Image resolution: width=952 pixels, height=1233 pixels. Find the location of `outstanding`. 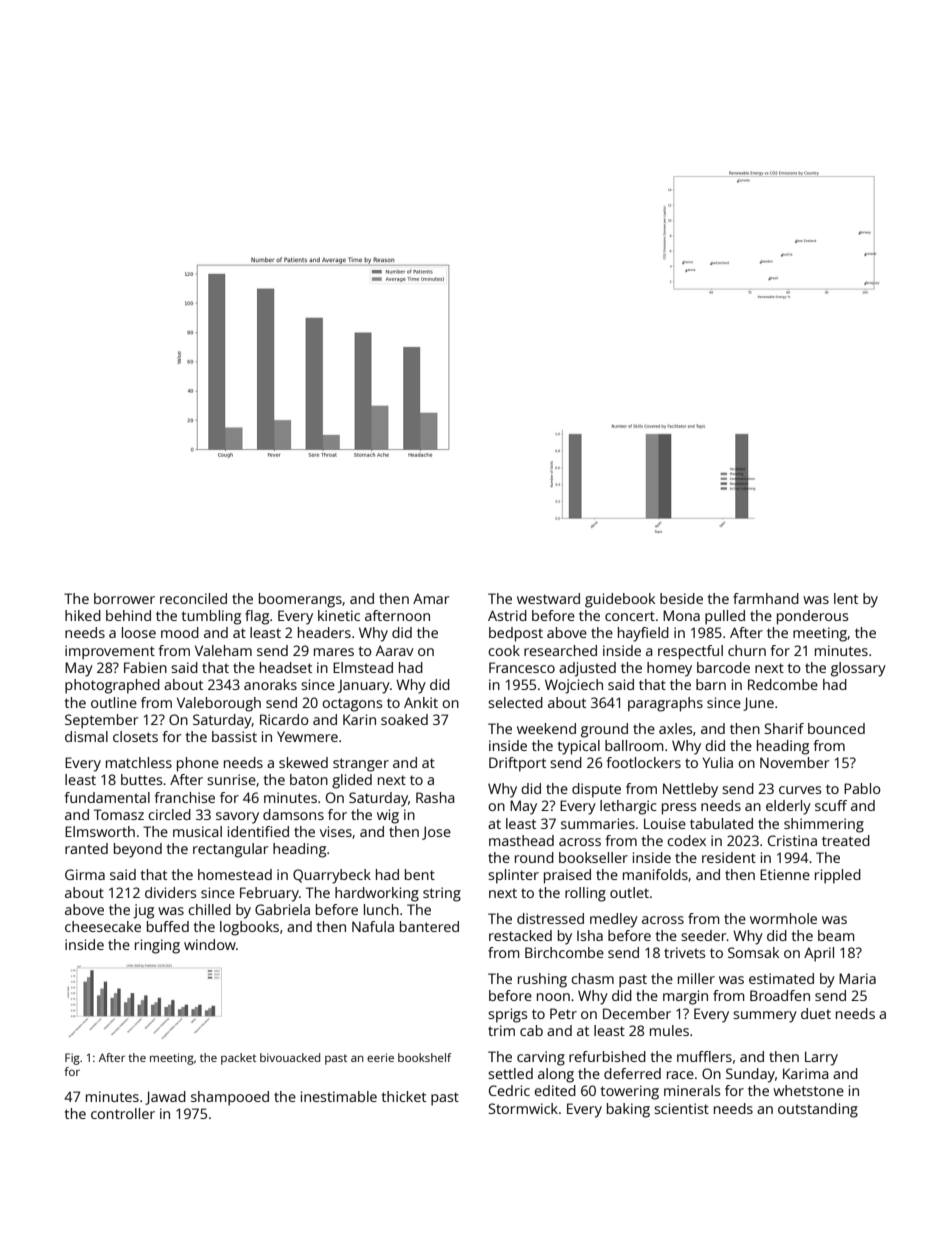

outstanding is located at coordinates (818, 1110).
